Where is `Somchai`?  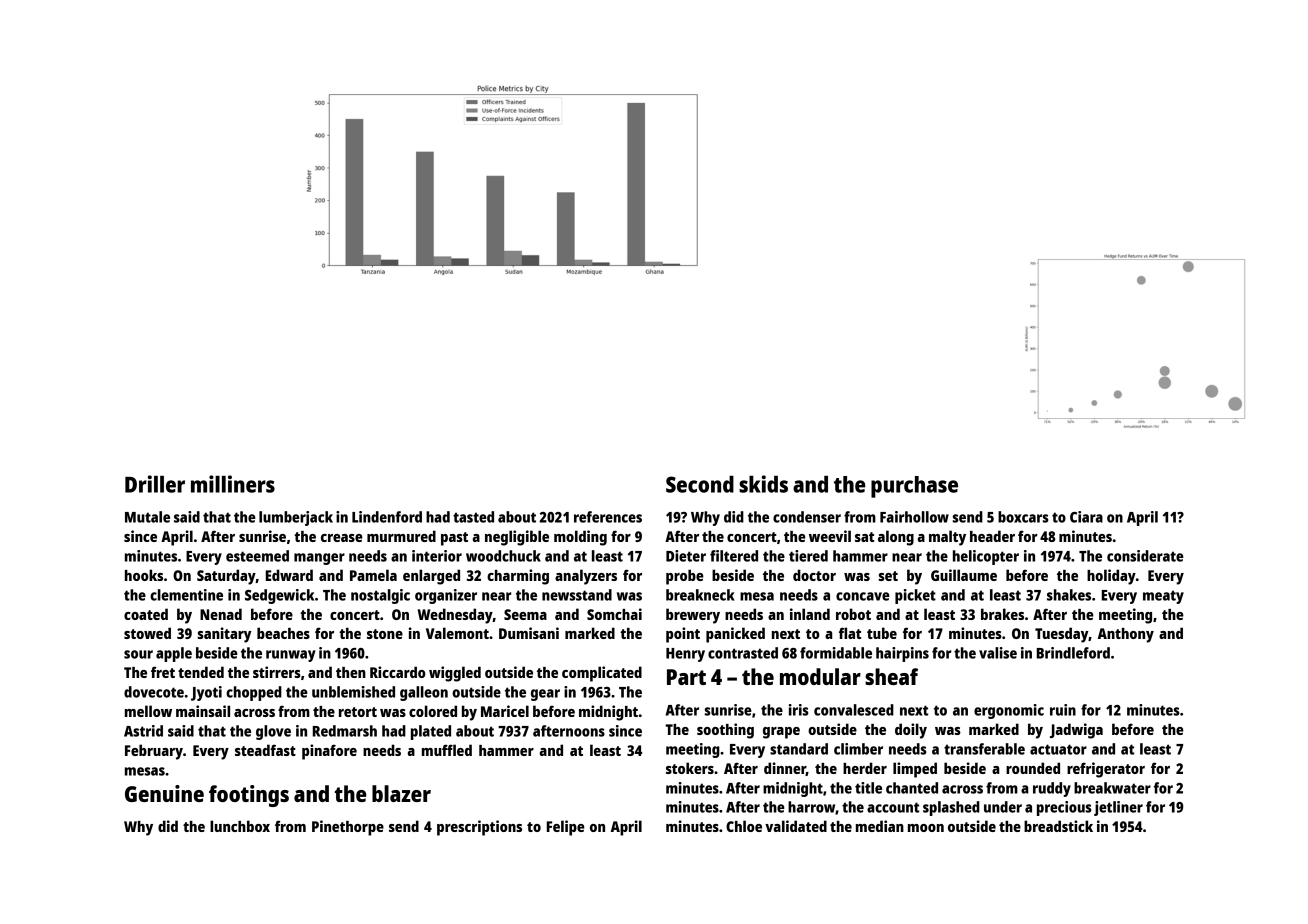 Somchai is located at coordinates (614, 614).
